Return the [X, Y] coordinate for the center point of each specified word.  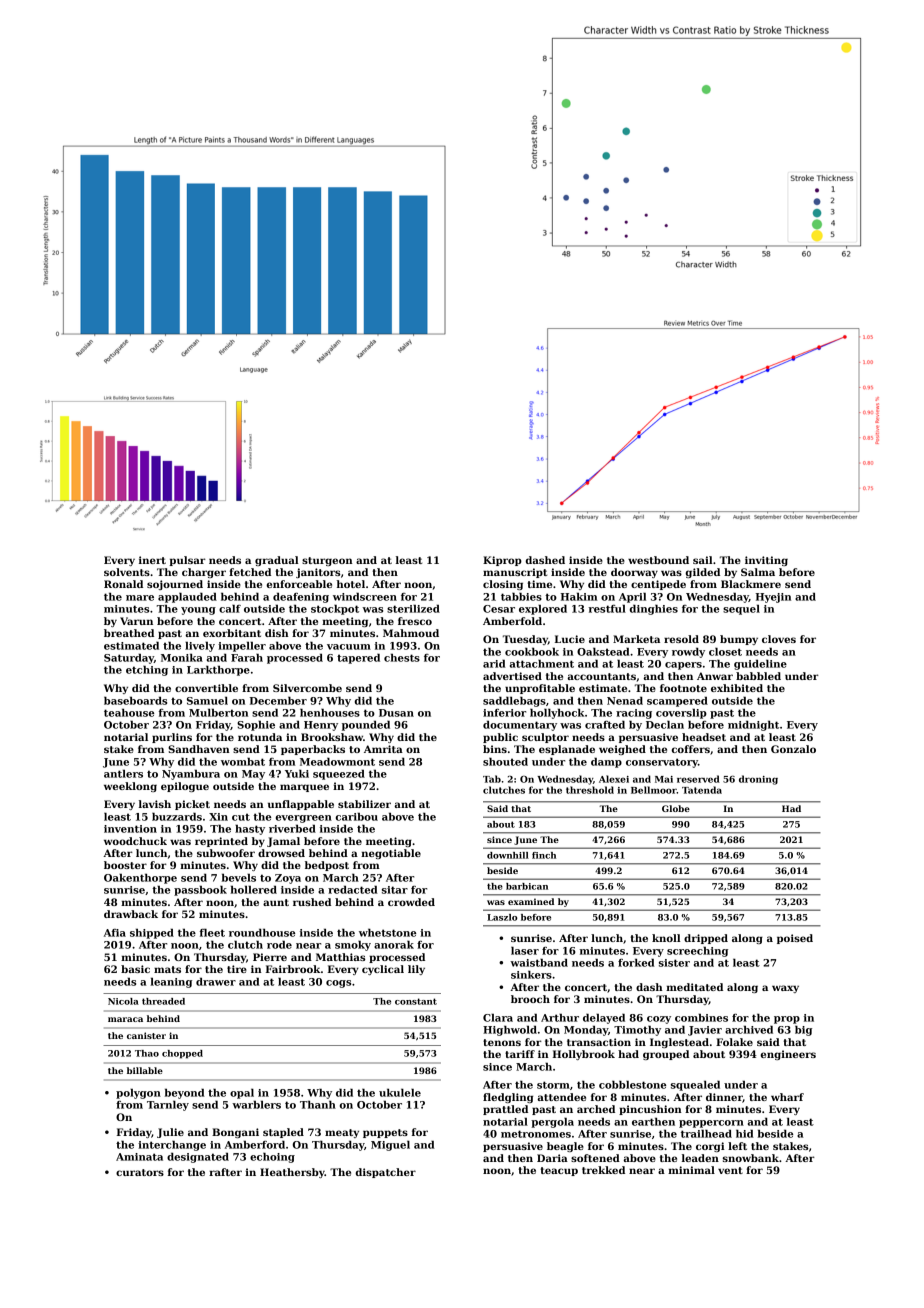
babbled [758, 676]
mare [140, 598]
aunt [276, 902]
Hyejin [773, 598]
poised [795, 939]
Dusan [396, 713]
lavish [155, 804]
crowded [411, 902]
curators [140, 1172]
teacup [559, 1171]
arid [494, 663]
